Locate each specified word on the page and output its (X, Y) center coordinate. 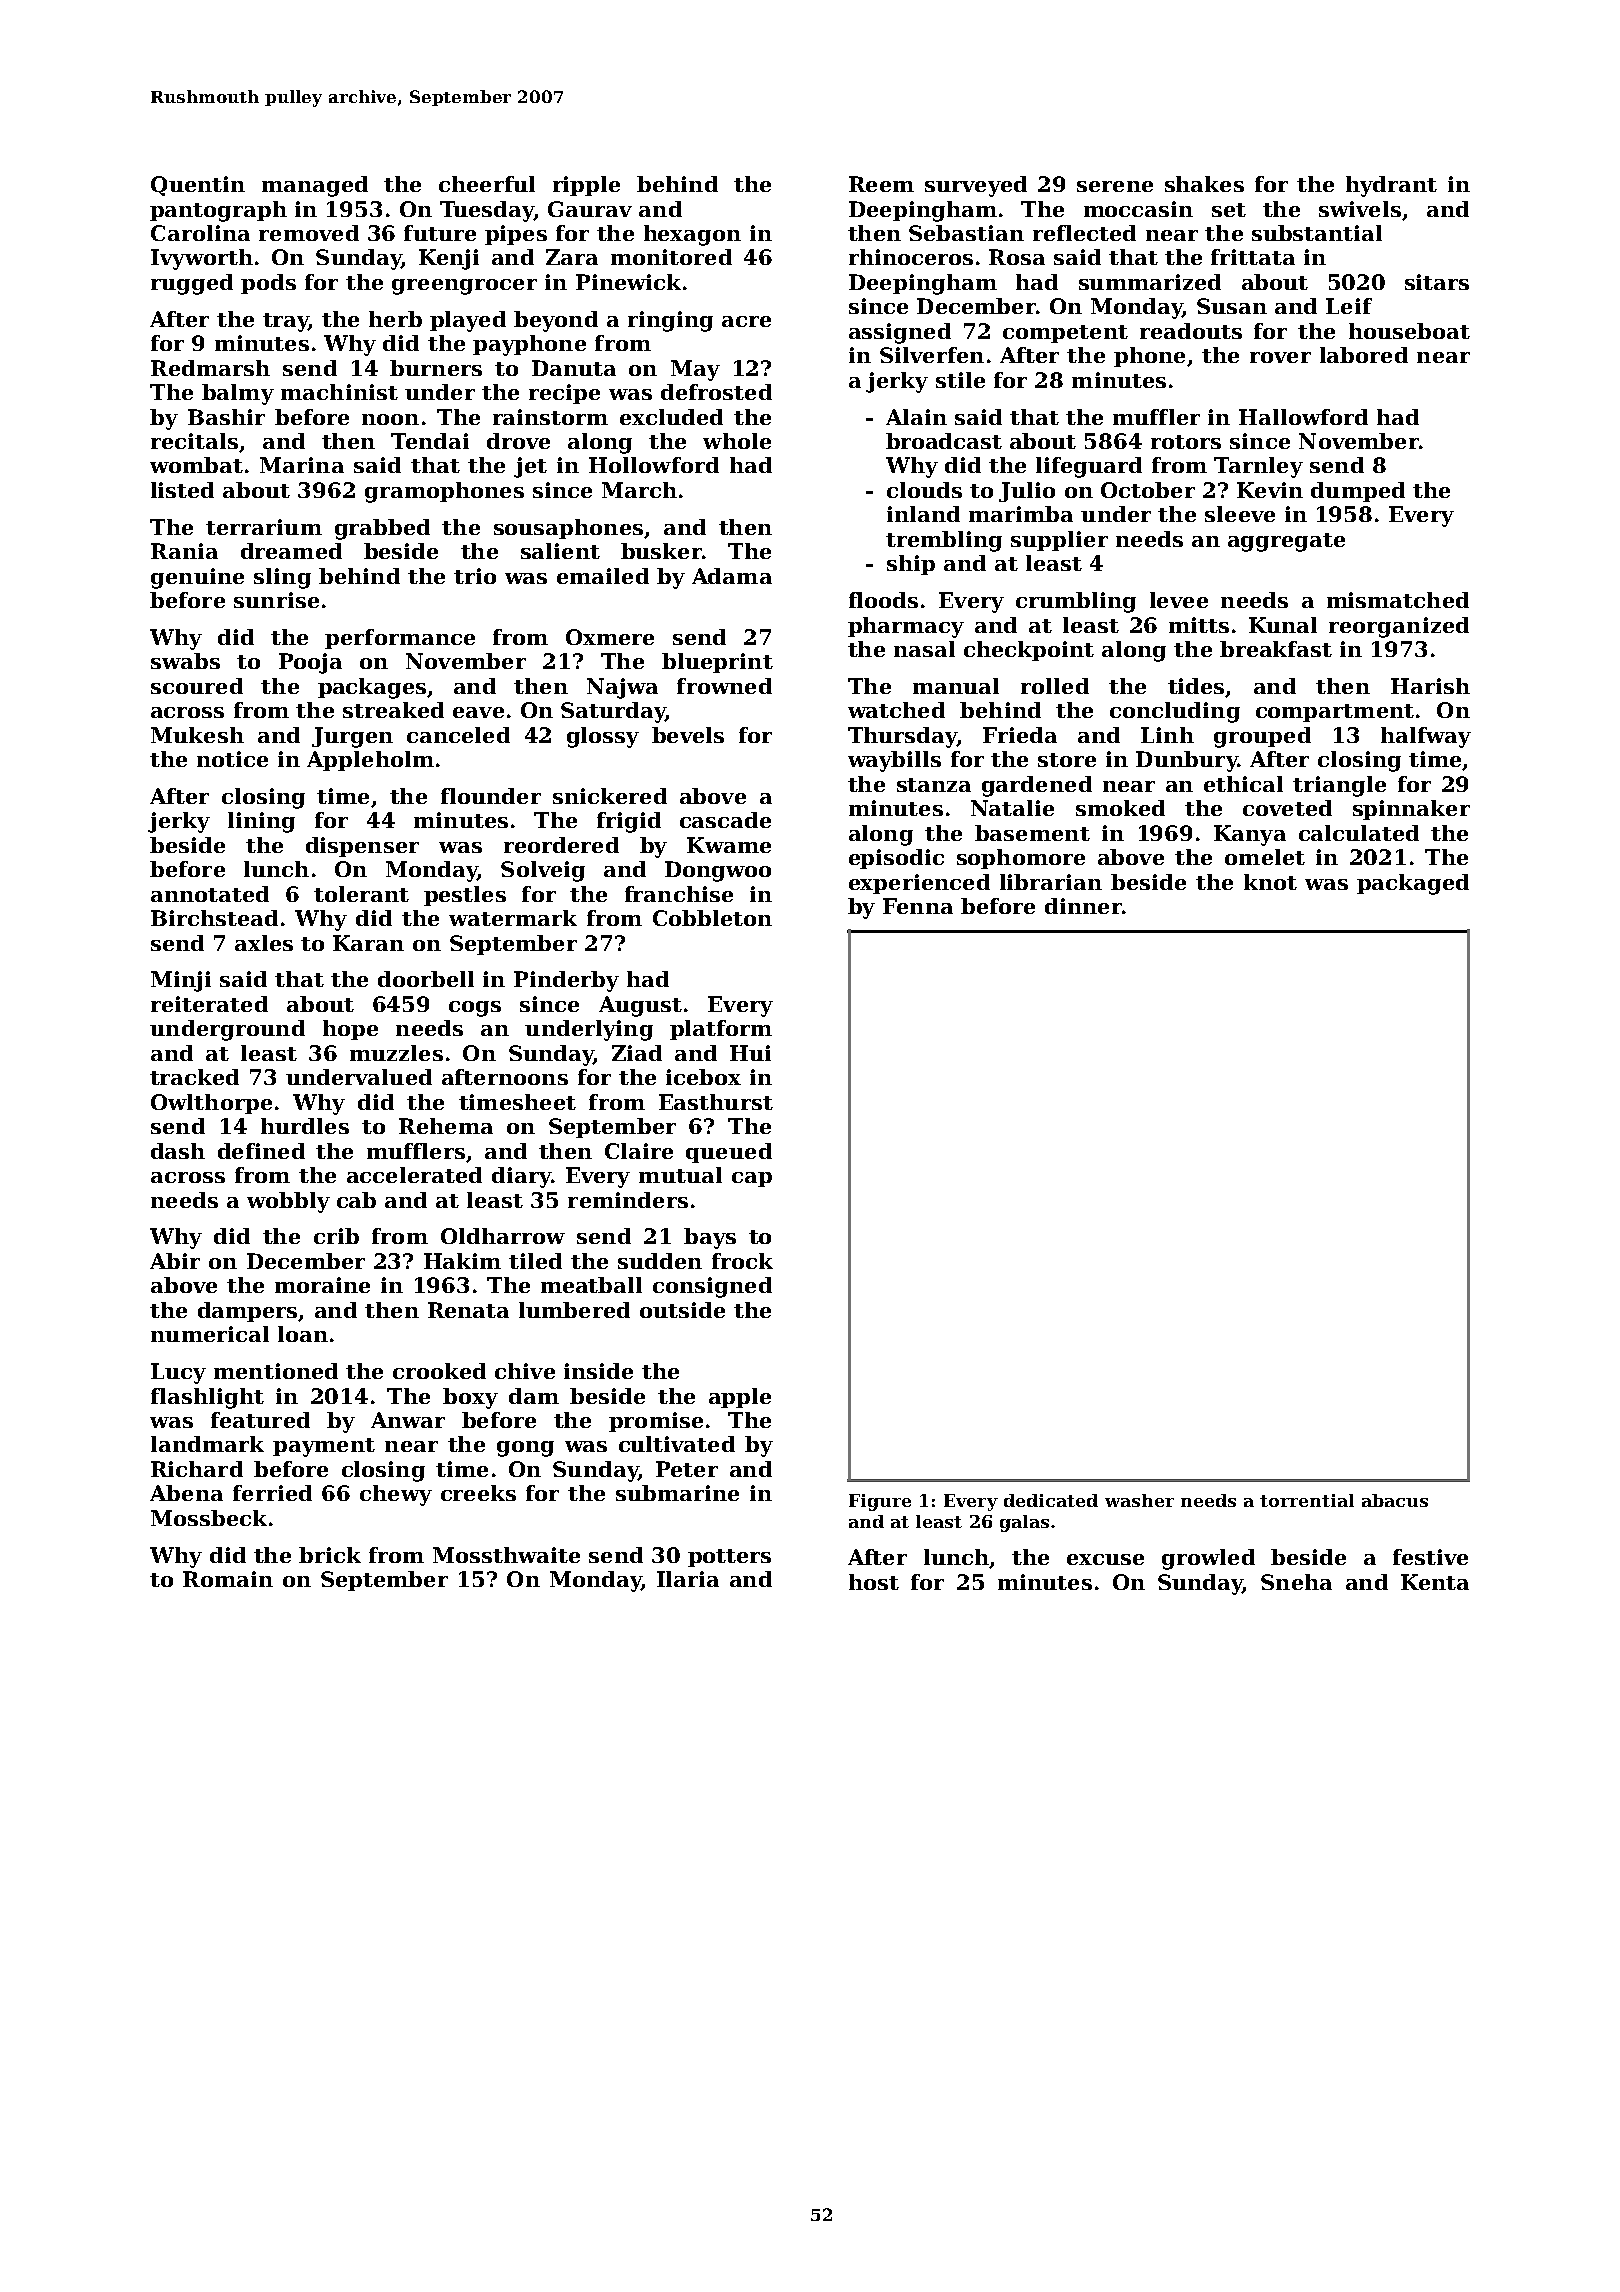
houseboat (1409, 331)
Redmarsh (210, 368)
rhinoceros (911, 257)
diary (521, 1177)
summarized (1150, 282)
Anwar (408, 1420)
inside (598, 1371)
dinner (1083, 906)
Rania (184, 551)
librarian (1051, 882)
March (639, 490)
